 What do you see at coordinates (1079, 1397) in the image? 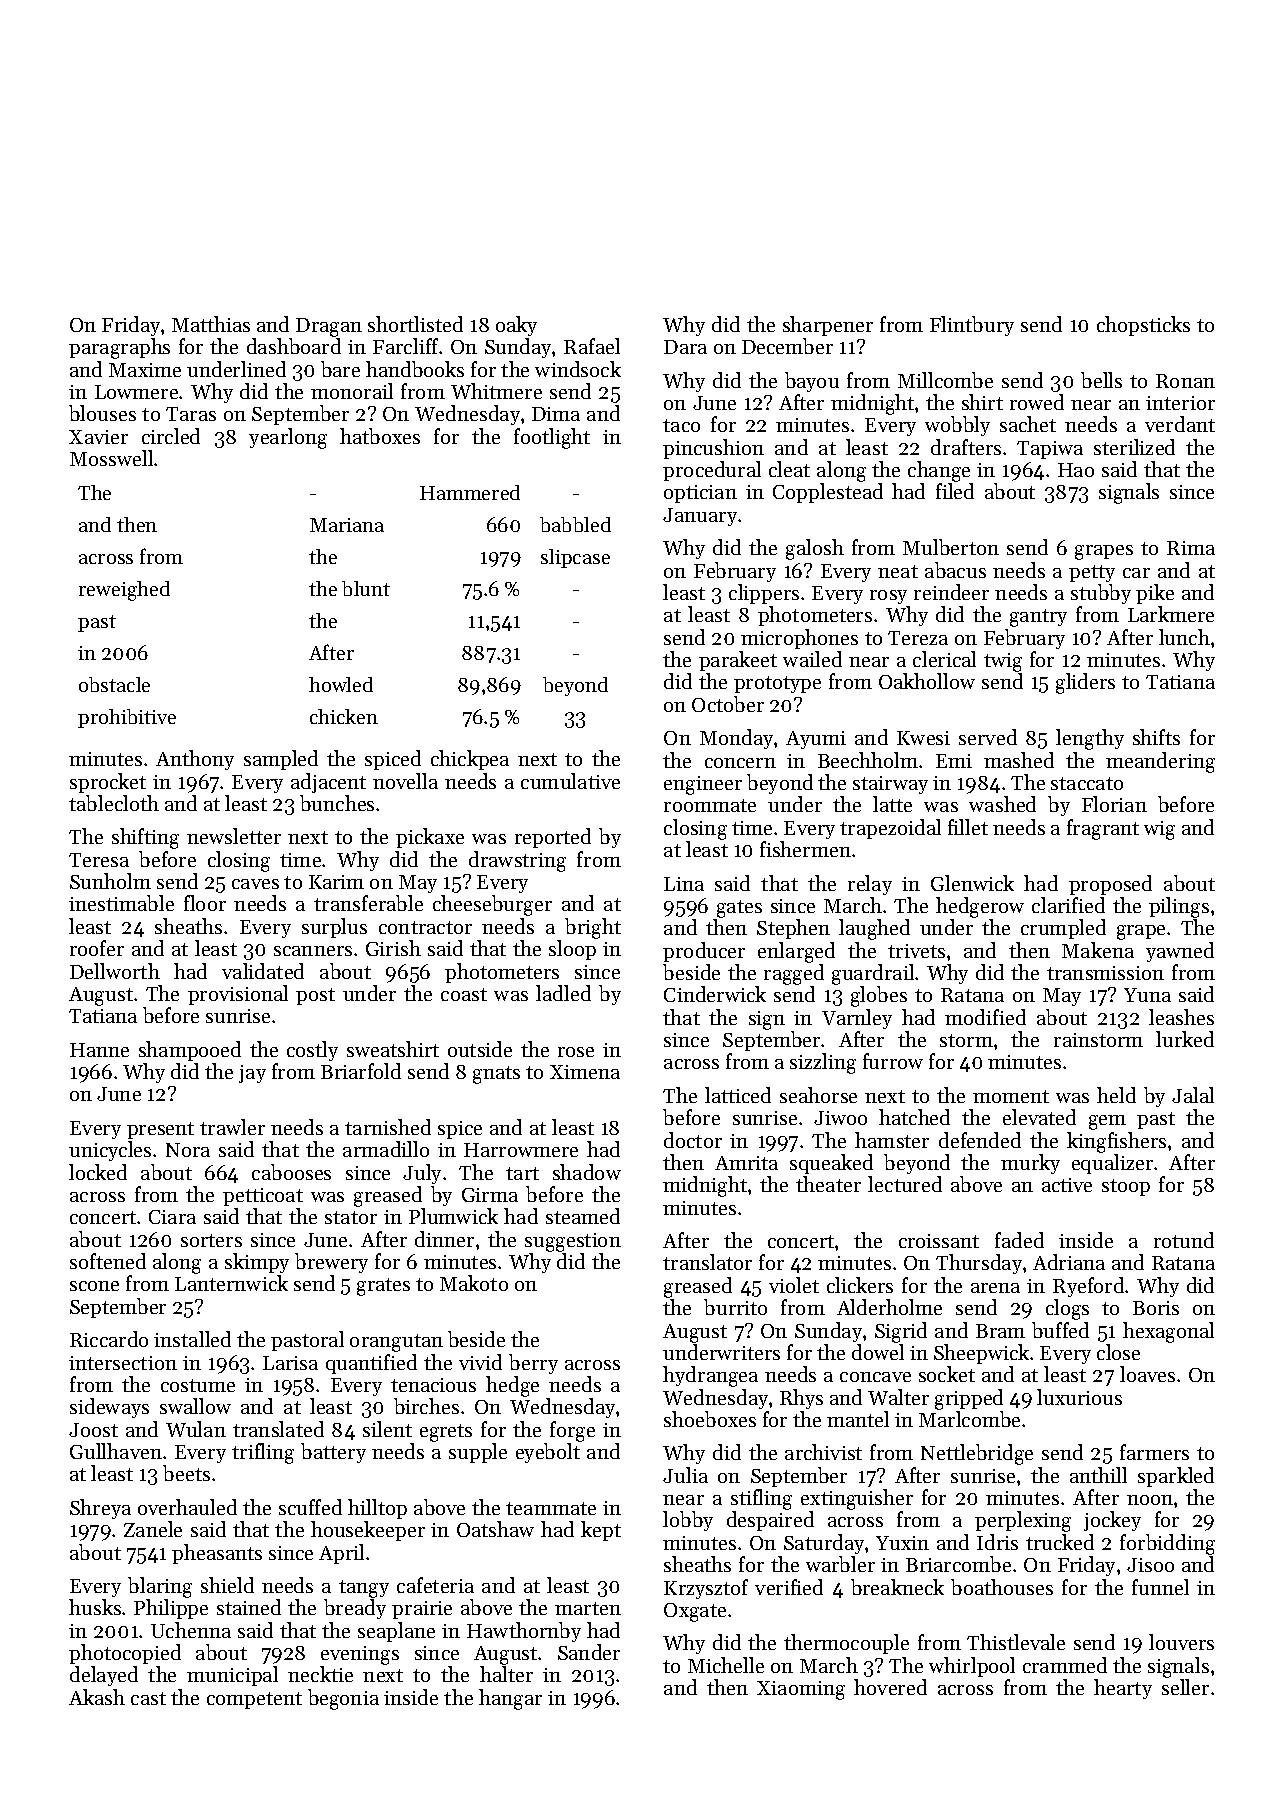
I see `luxurious` at bounding box center [1079, 1397].
